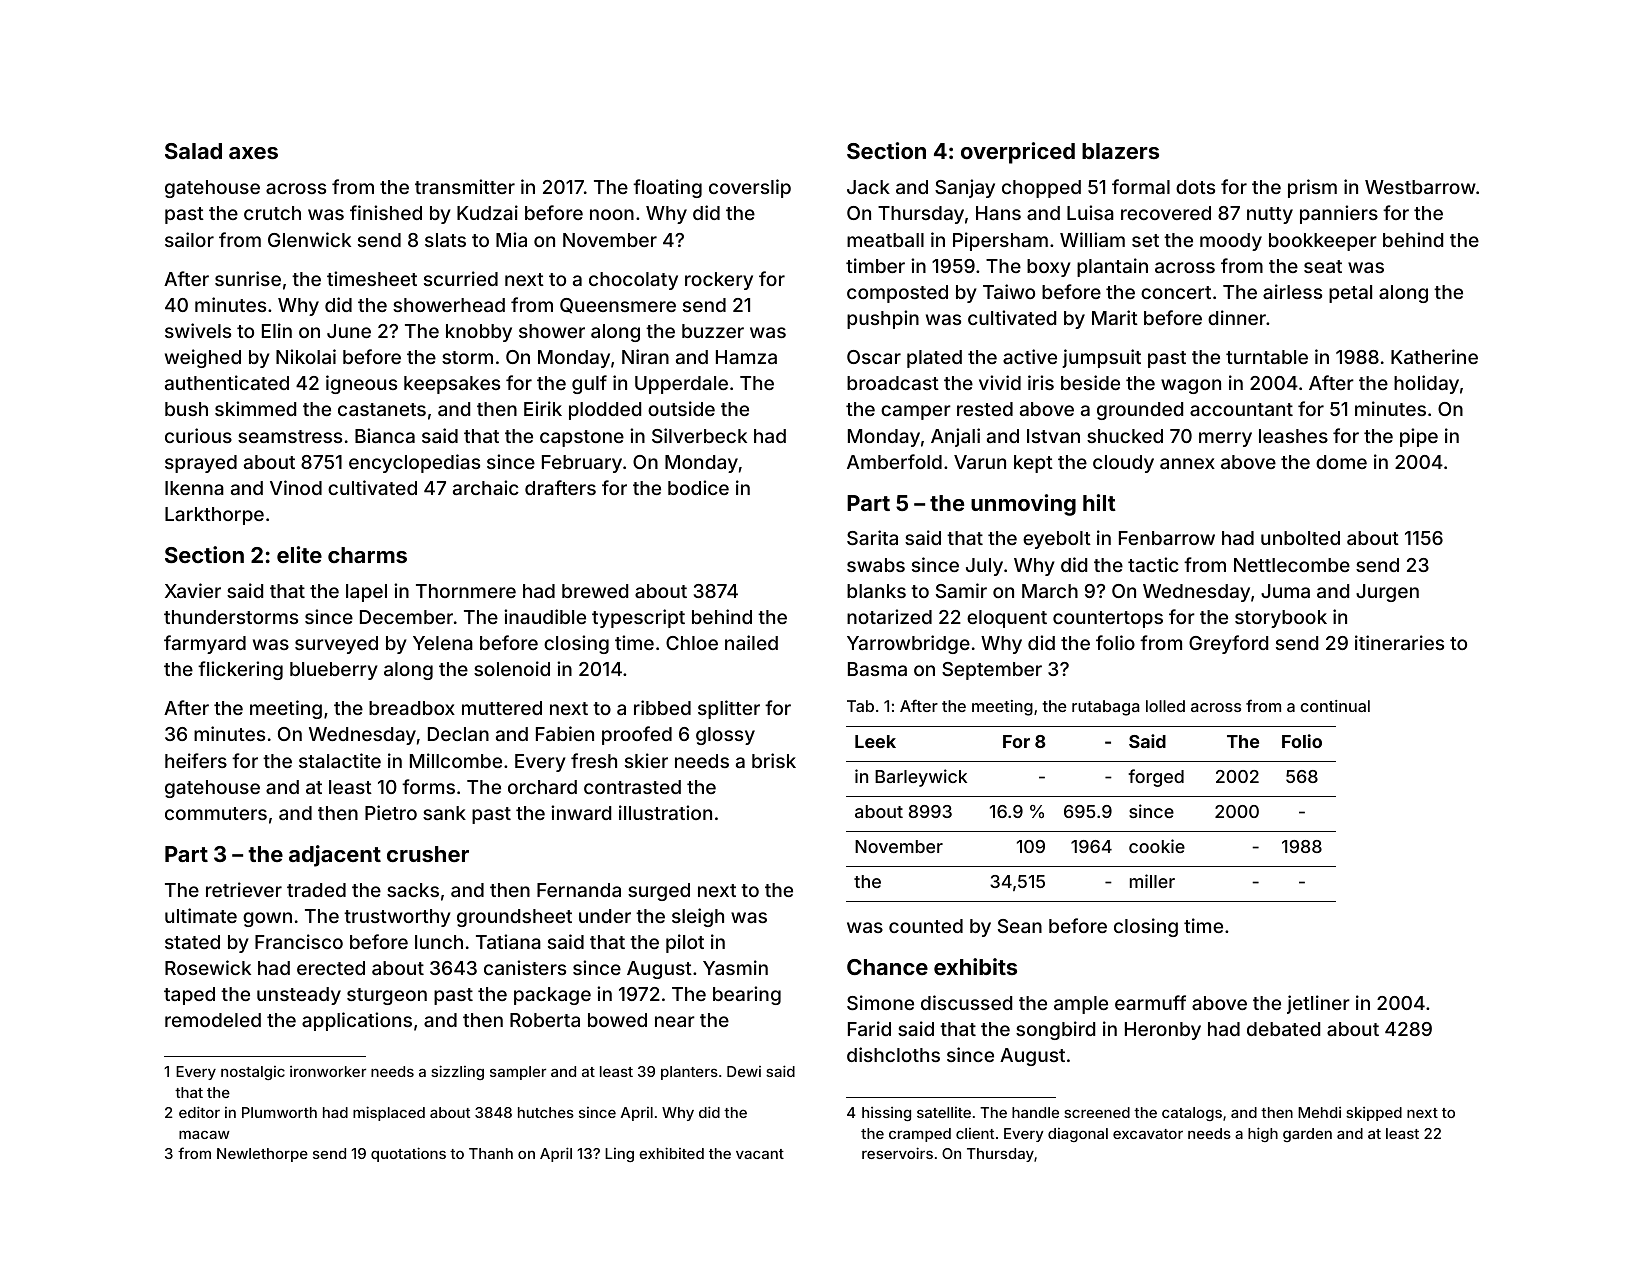 The height and width of the page is (1271, 1645). What do you see at coordinates (1152, 881) in the page?
I see `miller` at bounding box center [1152, 881].
